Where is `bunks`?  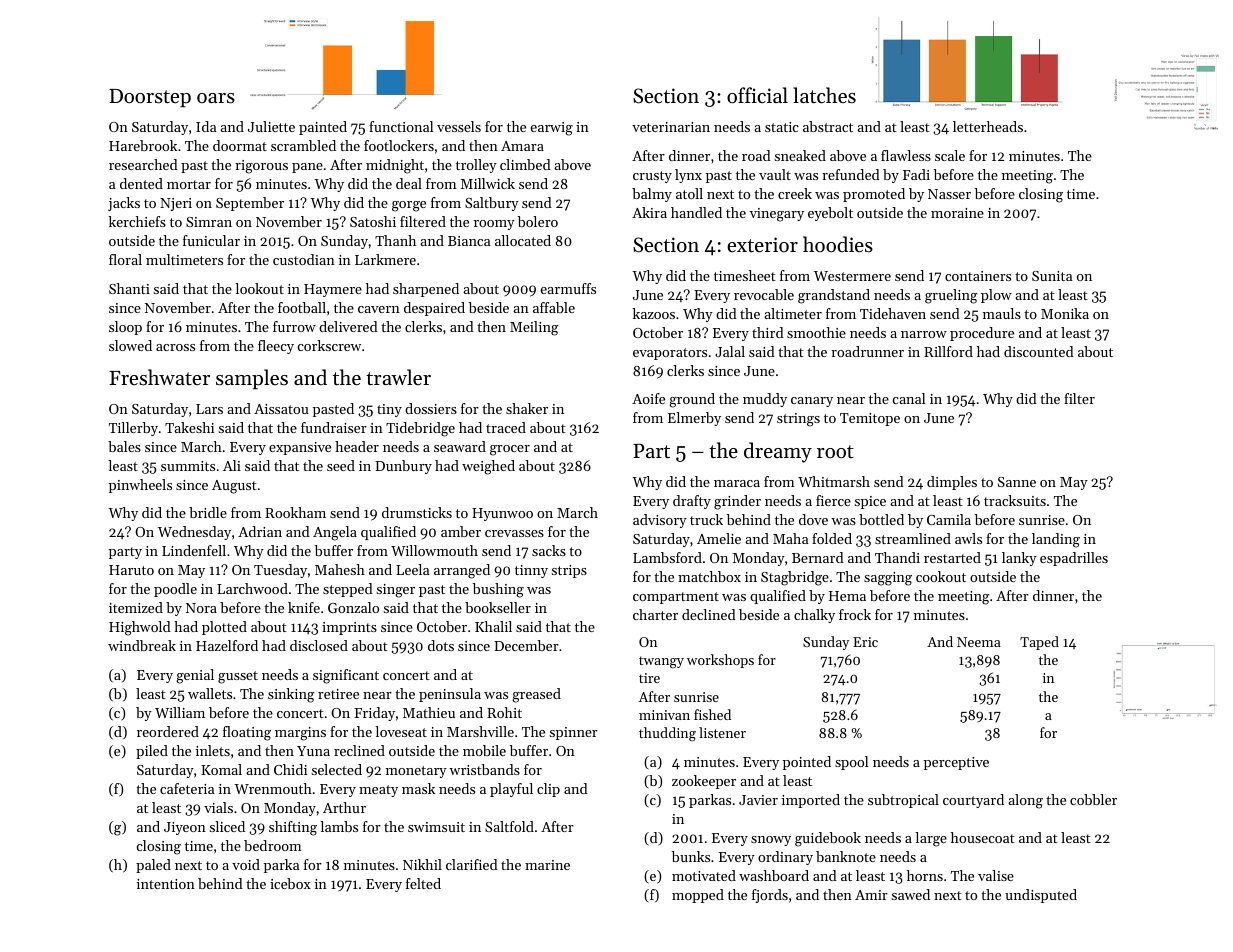
bunks is located at coordinates (691, 856).
